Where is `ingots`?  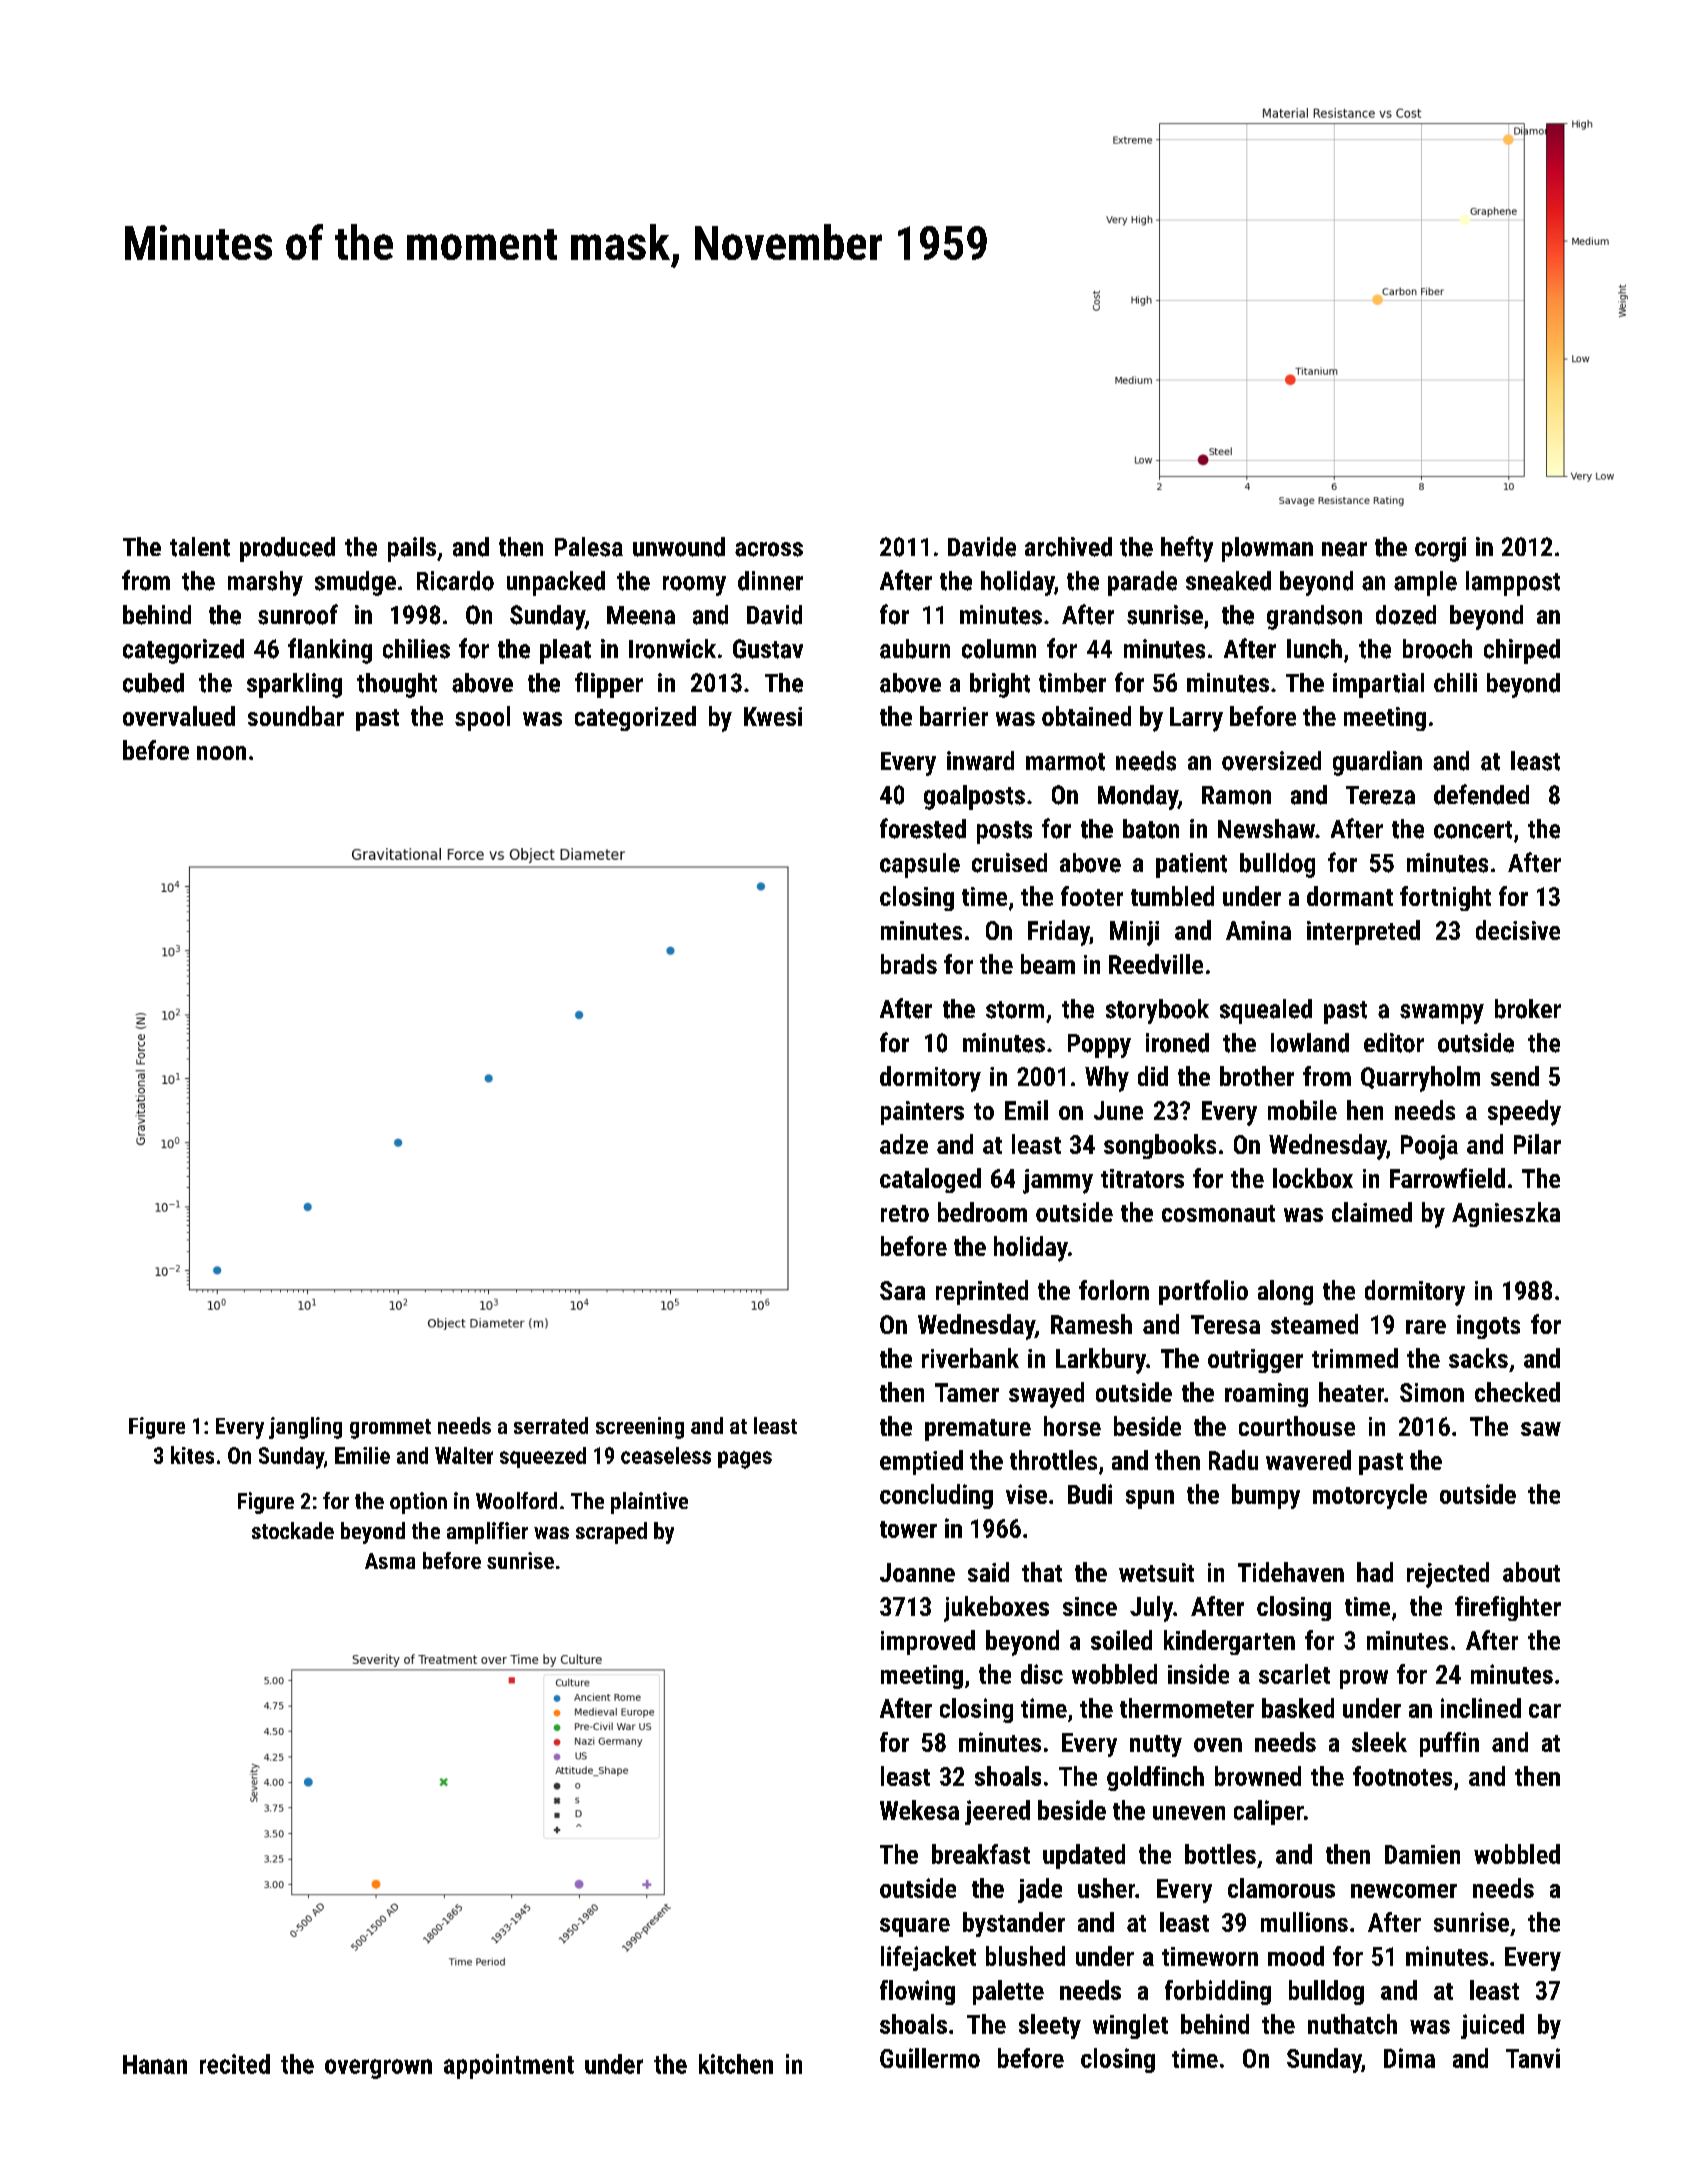
ingots is located at coordinates (1488, 1327).
